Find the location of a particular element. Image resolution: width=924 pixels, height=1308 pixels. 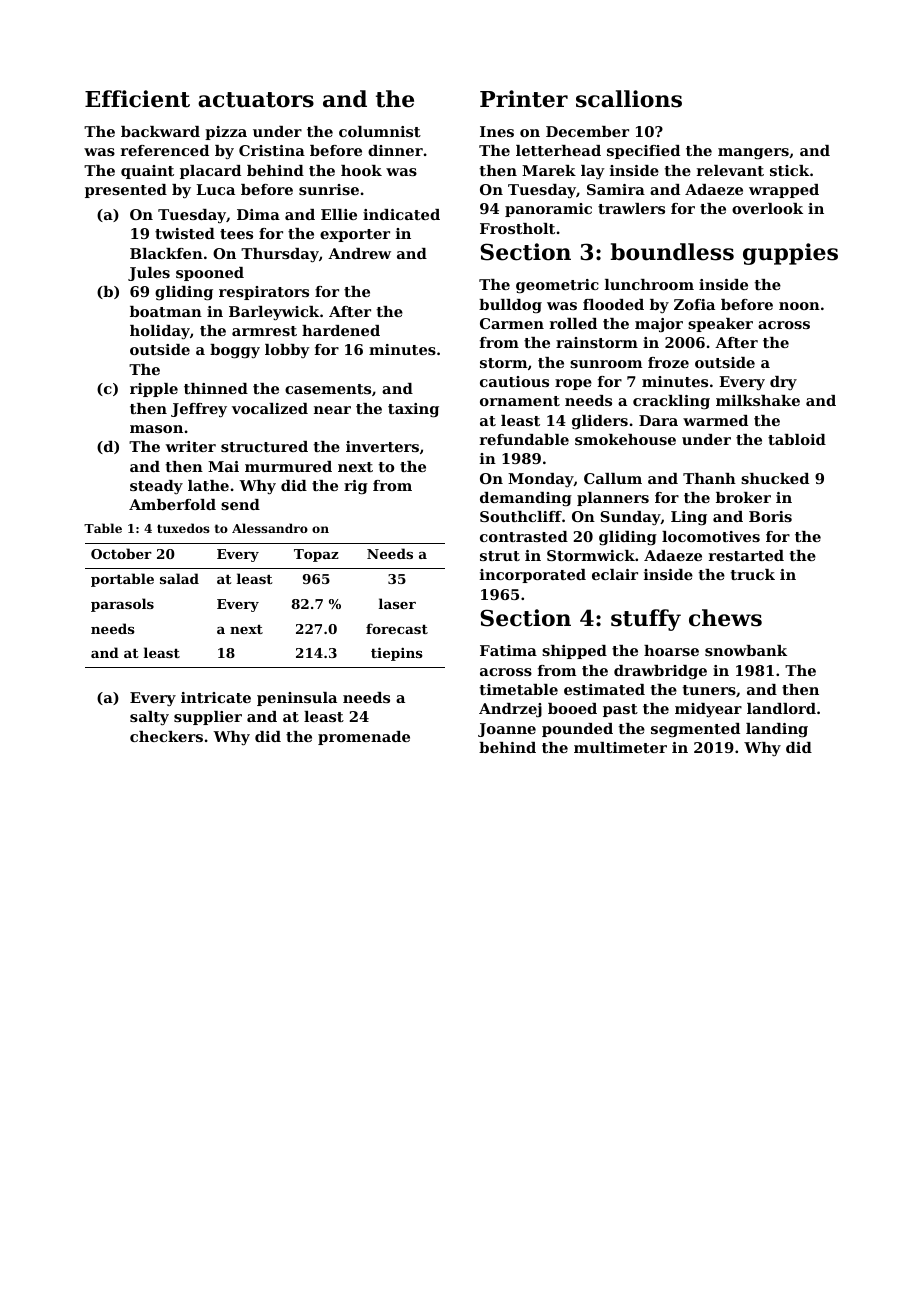

Jeffrey is located at coordinates (199, 410).
